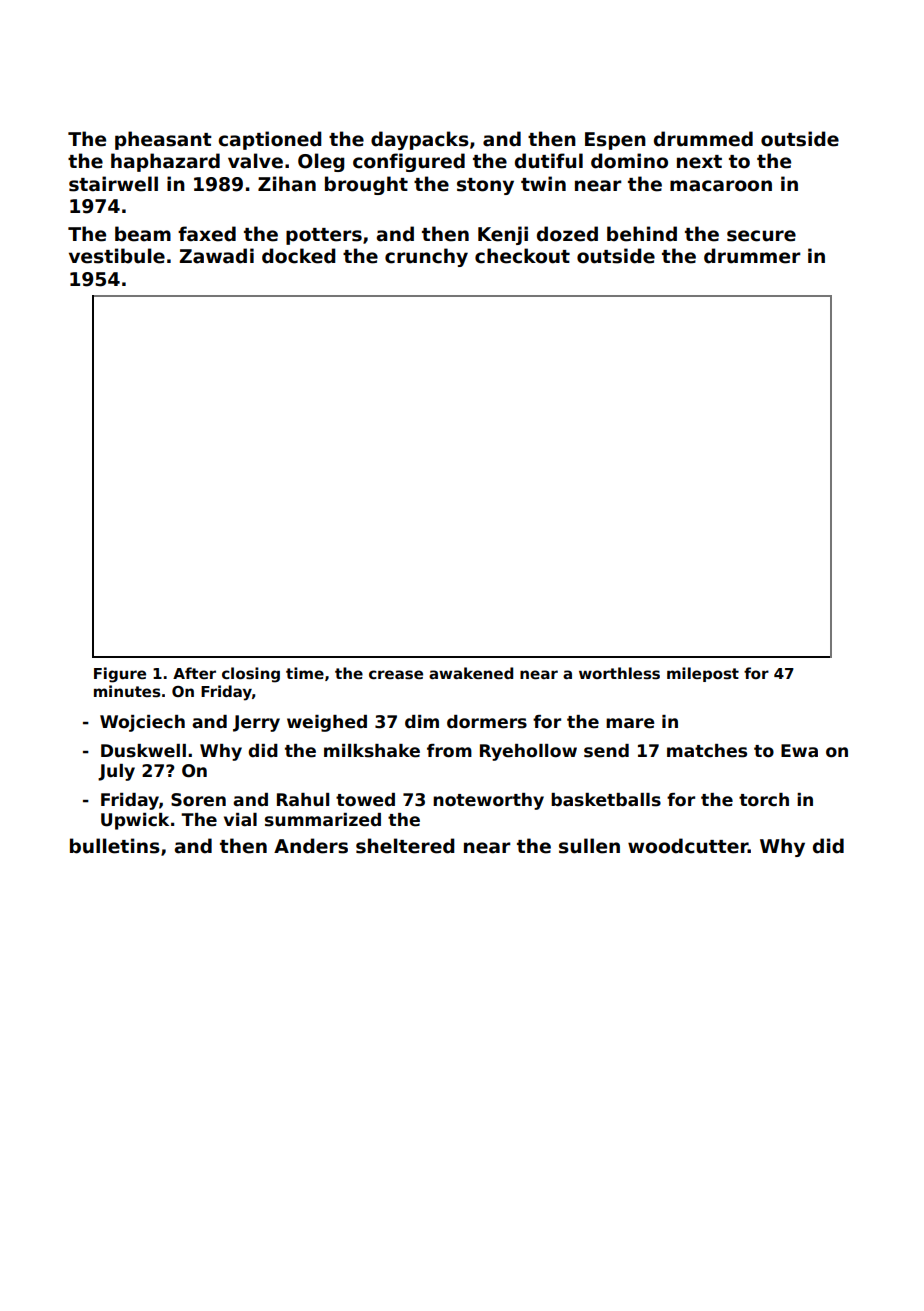 Image resolution: width=924 pixels, height=1311 pixels. I want to click on minutes, so click(127, 691).
